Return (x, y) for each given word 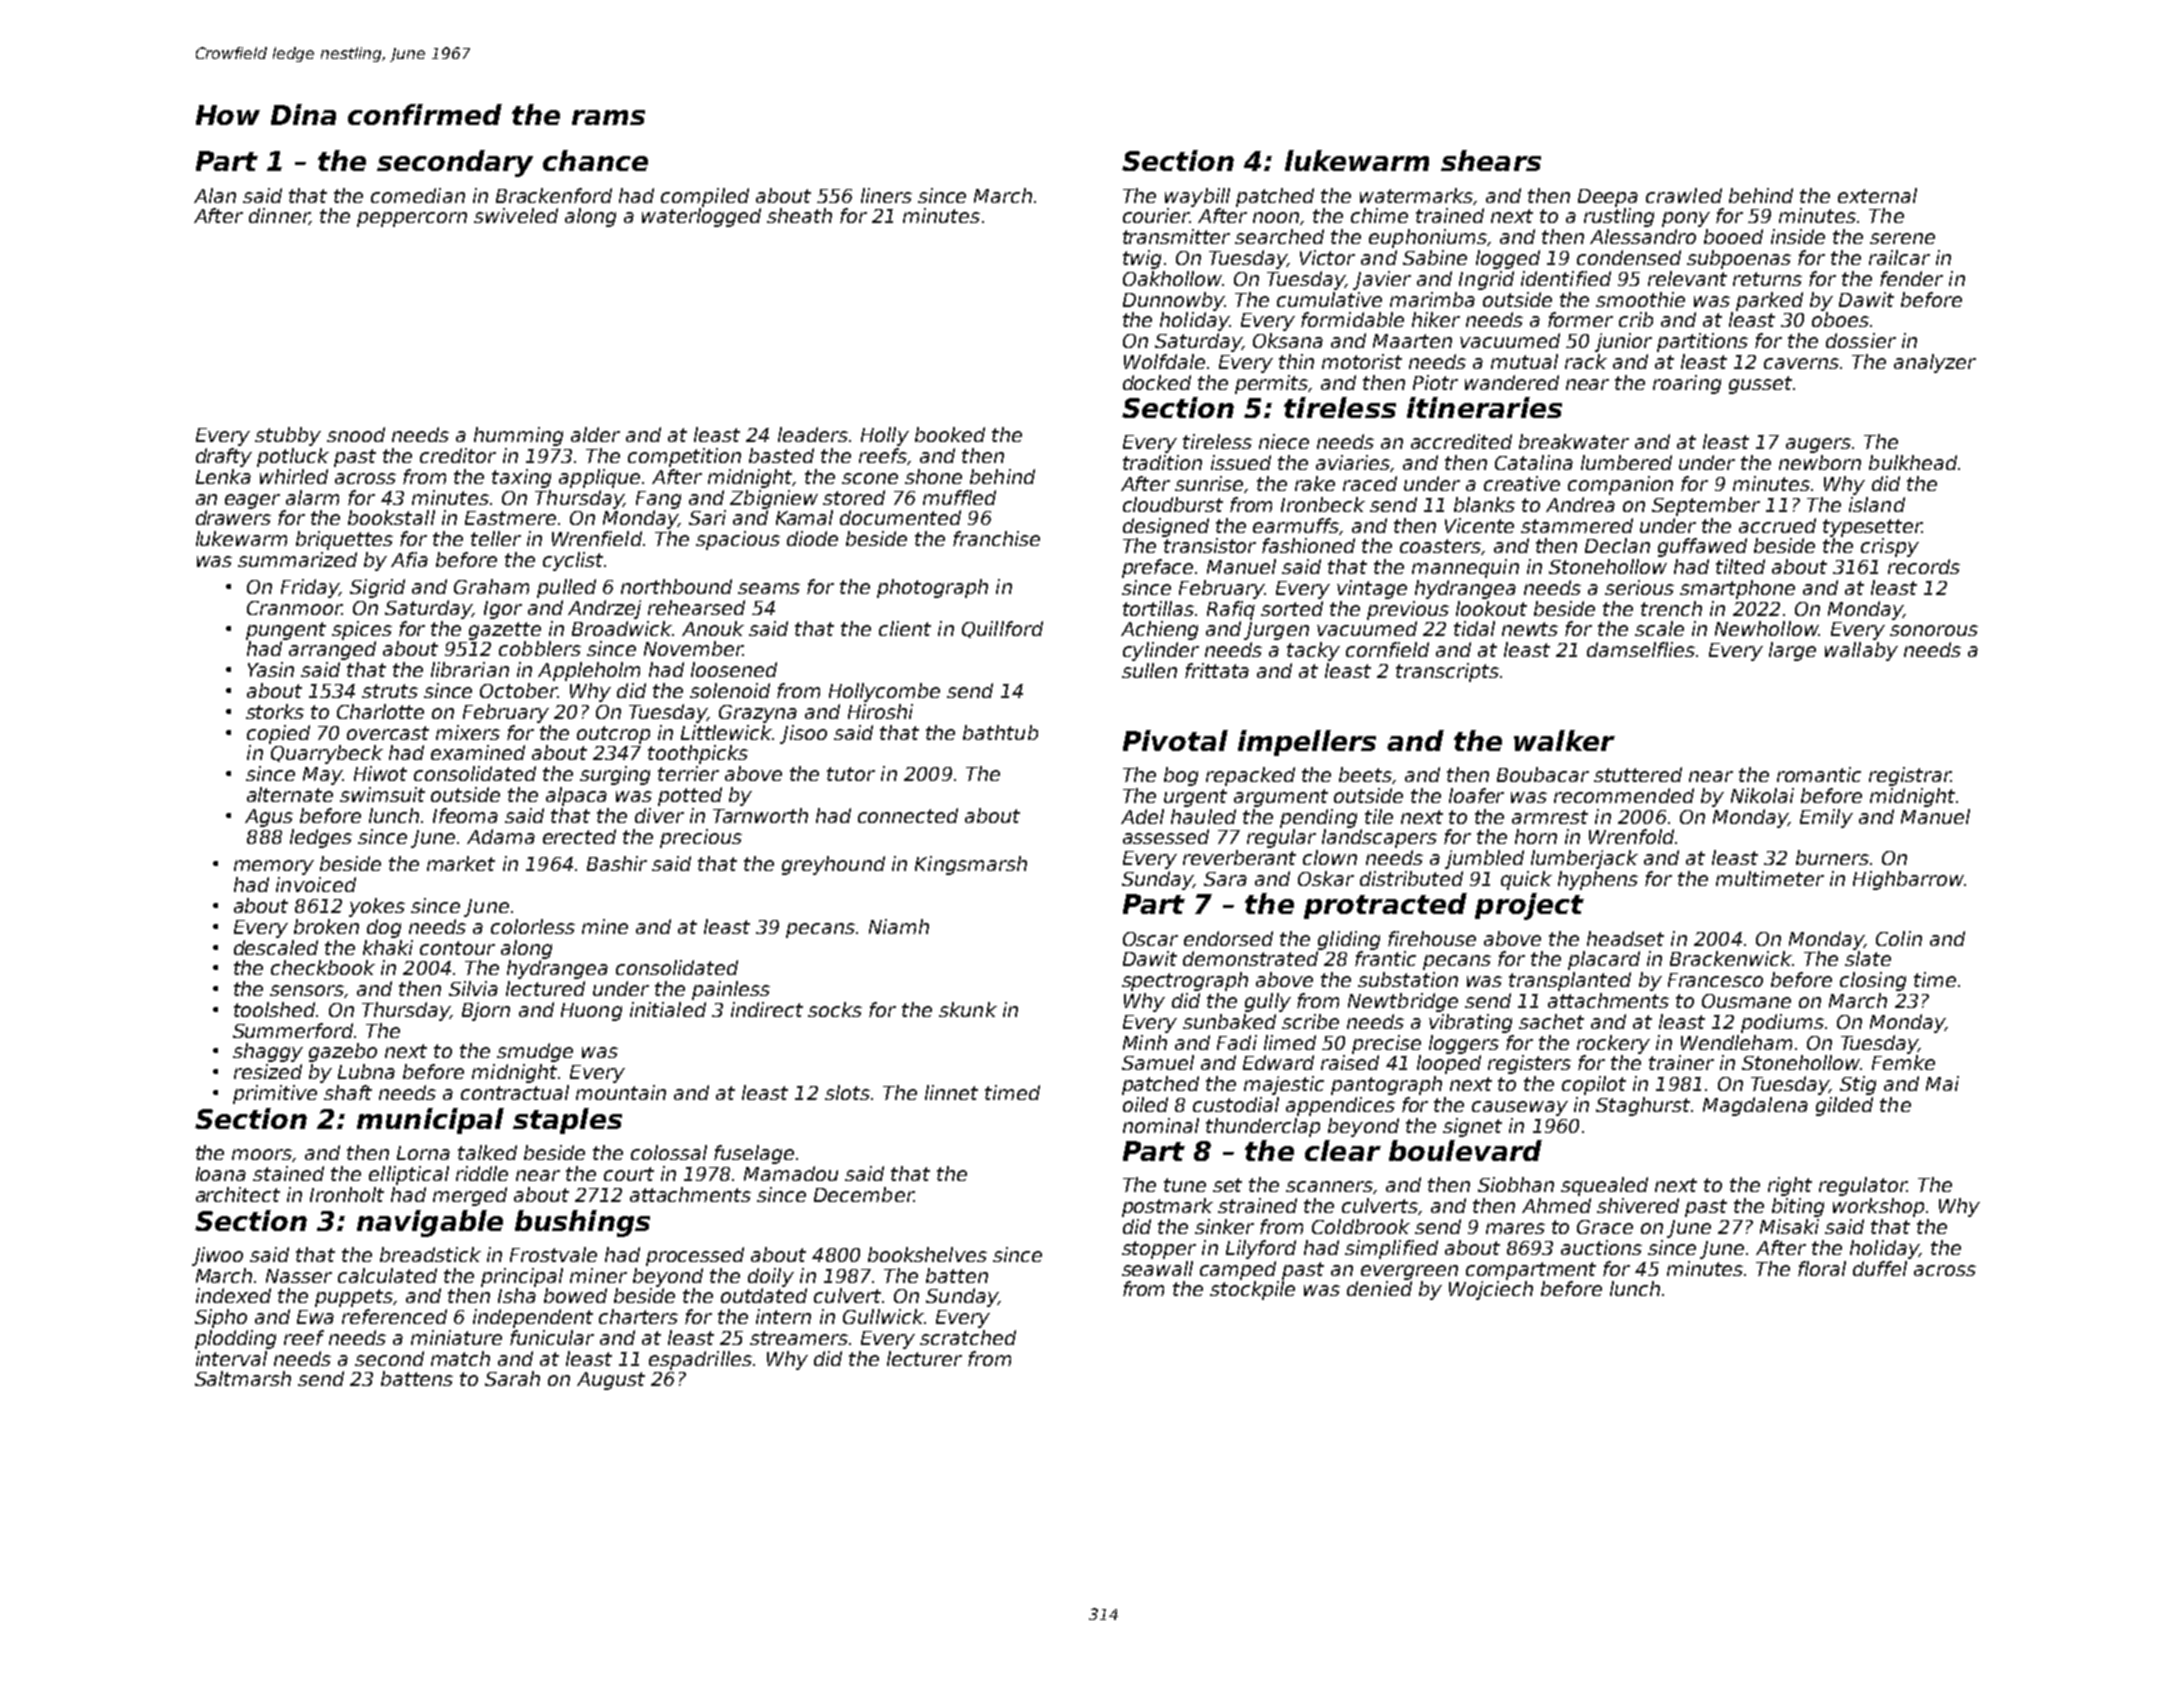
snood (356, 434)
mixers (468, 732)
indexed (233, 1295)
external (1877, 195)
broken (326, 926)
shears (1491, 160)
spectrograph (1185, 981)
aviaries (1353, 462)
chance (595, 160)
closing (1873, 981)
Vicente (1479, 525)
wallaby (1861, 651)
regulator (1863, 1186)
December (864, 1194)
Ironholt (347, 1194)
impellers (1307, 743)
